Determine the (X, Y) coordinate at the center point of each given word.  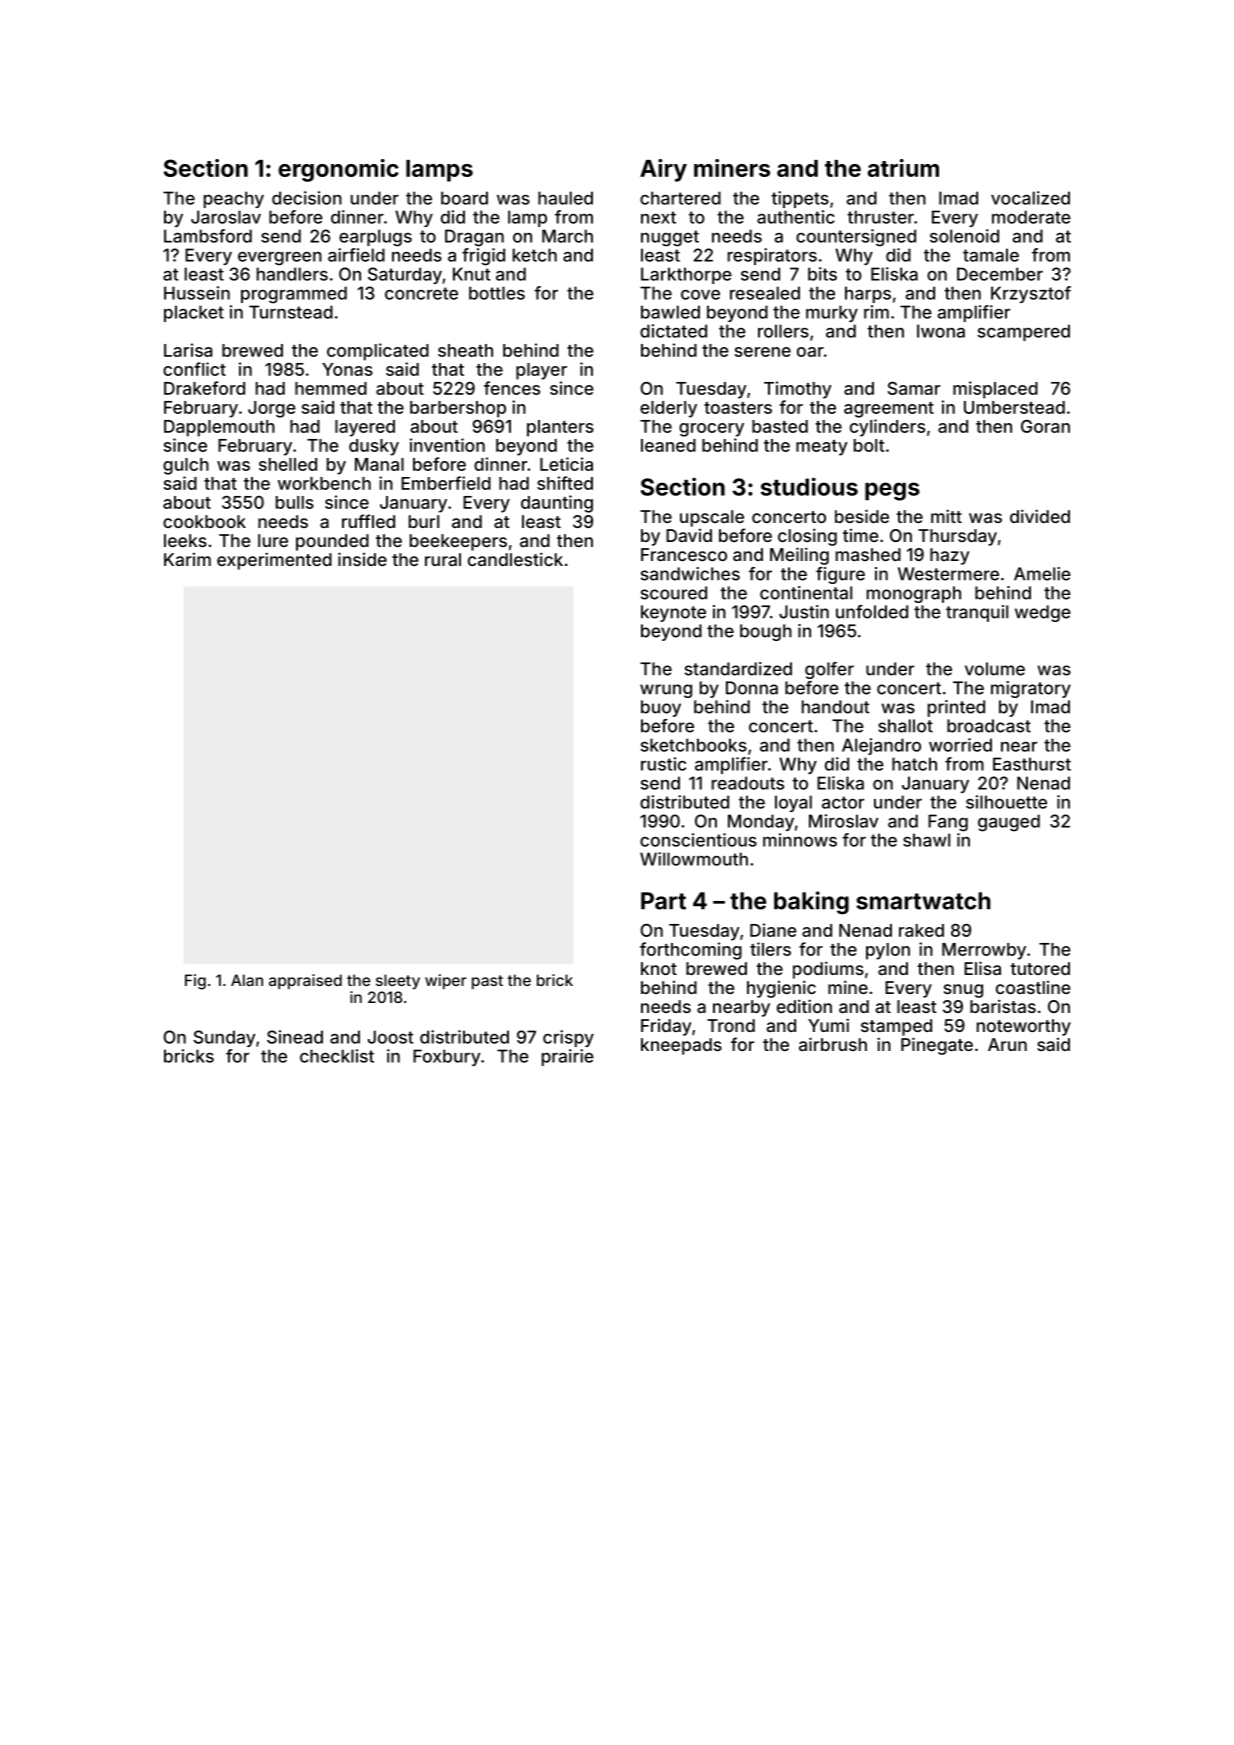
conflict (194, 369)
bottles (497, 293)
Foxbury (447, 1057)
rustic (663, 764)
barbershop (458, 409)
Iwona (941, 331)
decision (307, 198)
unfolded (872, 612)
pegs (892, 491)
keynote (673, 613)
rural (443, 559)
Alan (247, 980)
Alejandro (881, 746)
